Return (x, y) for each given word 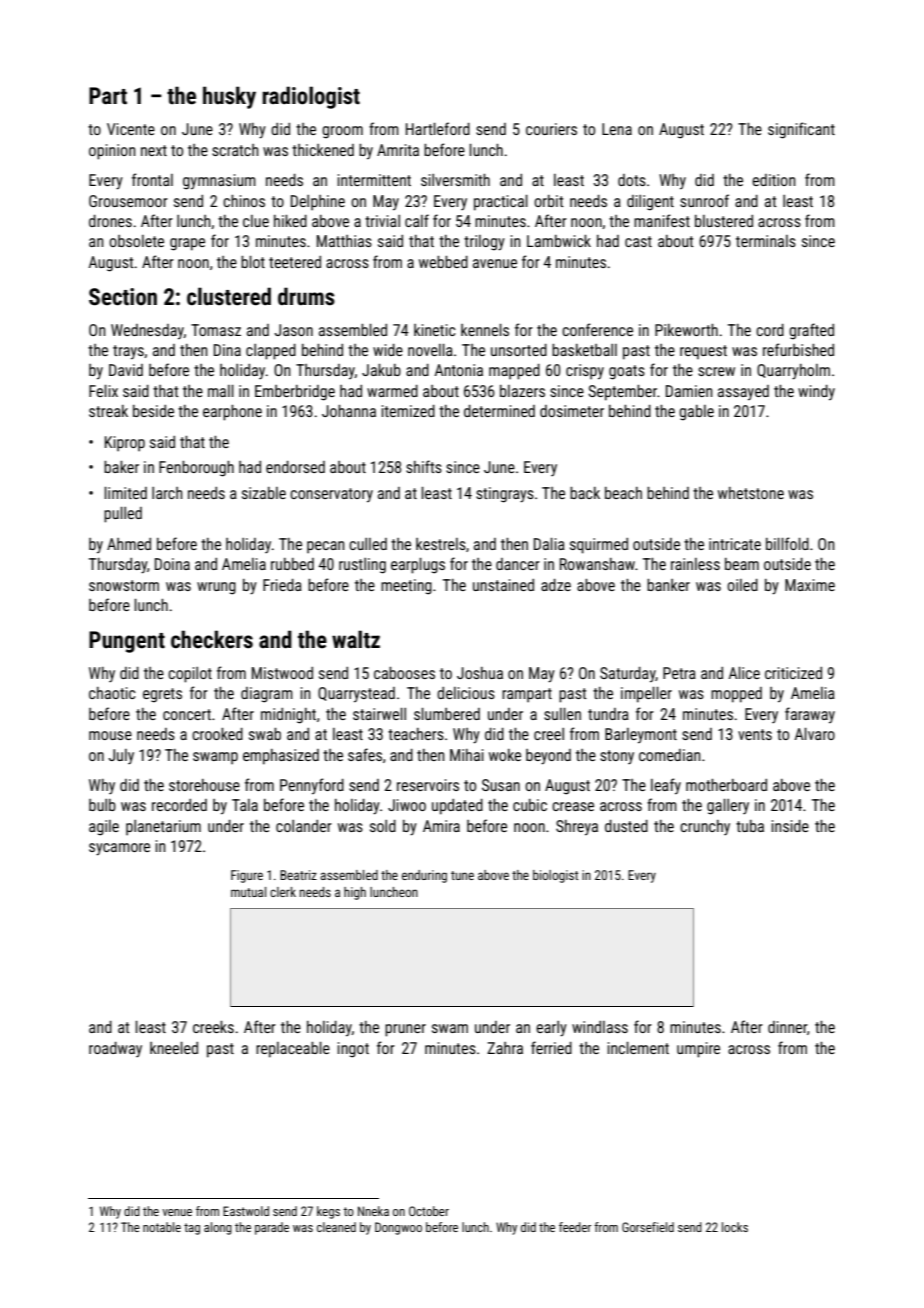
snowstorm (124, 585)
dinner (787, 1027)
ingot (353, 1050)
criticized (793, 673)
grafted (811, 331)
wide (388, 350)
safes (365, 754)
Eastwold (246, 1211)
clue (256, 221)
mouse (110, 735)
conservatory (331, 495)
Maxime (810, 585)
